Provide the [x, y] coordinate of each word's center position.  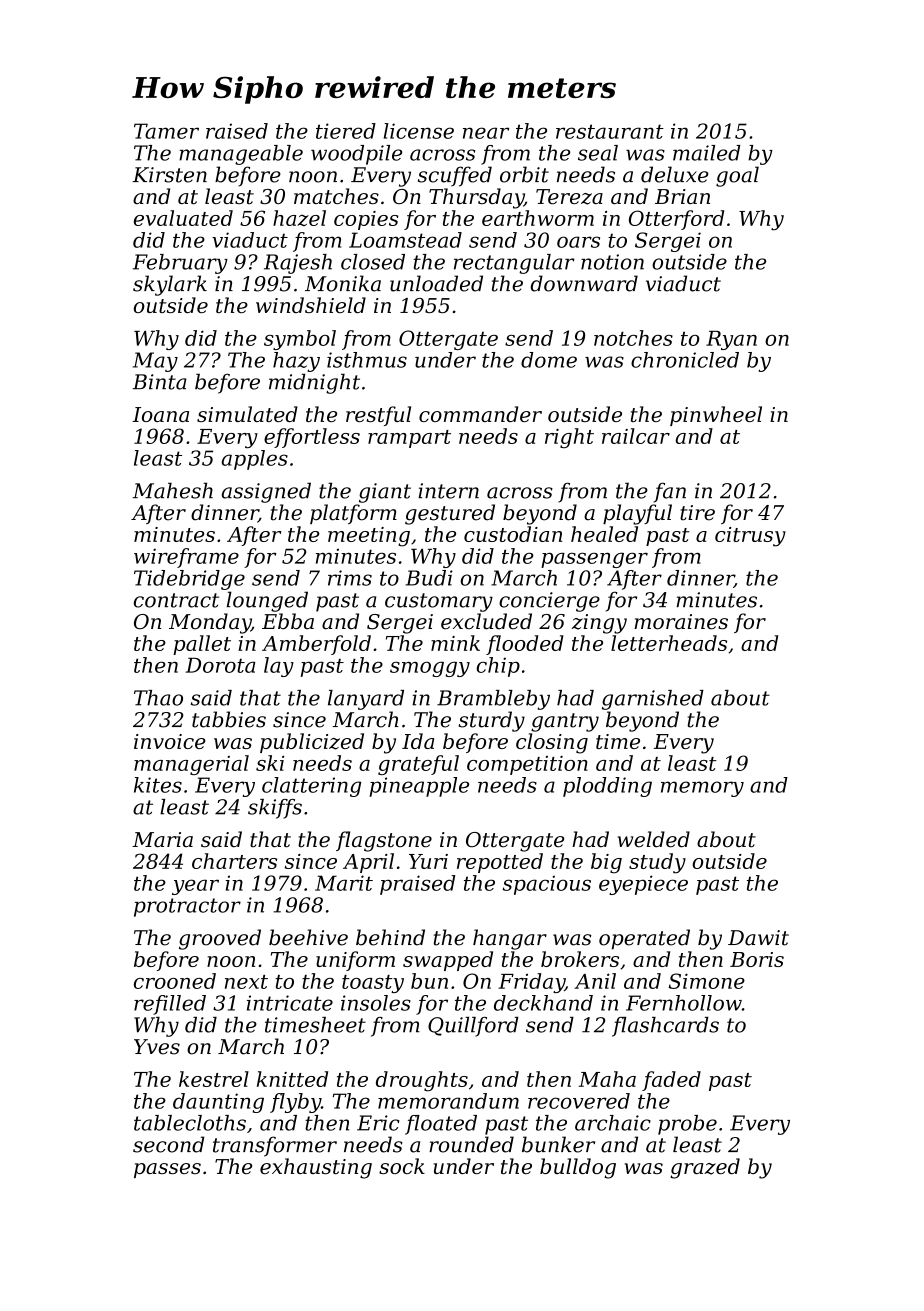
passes [167, 1170]
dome [549, 360]
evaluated [183, 218]
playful [637, 514]
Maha [607, 1079]
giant [385, 493]
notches [633, 338]
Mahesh [173, 490]
